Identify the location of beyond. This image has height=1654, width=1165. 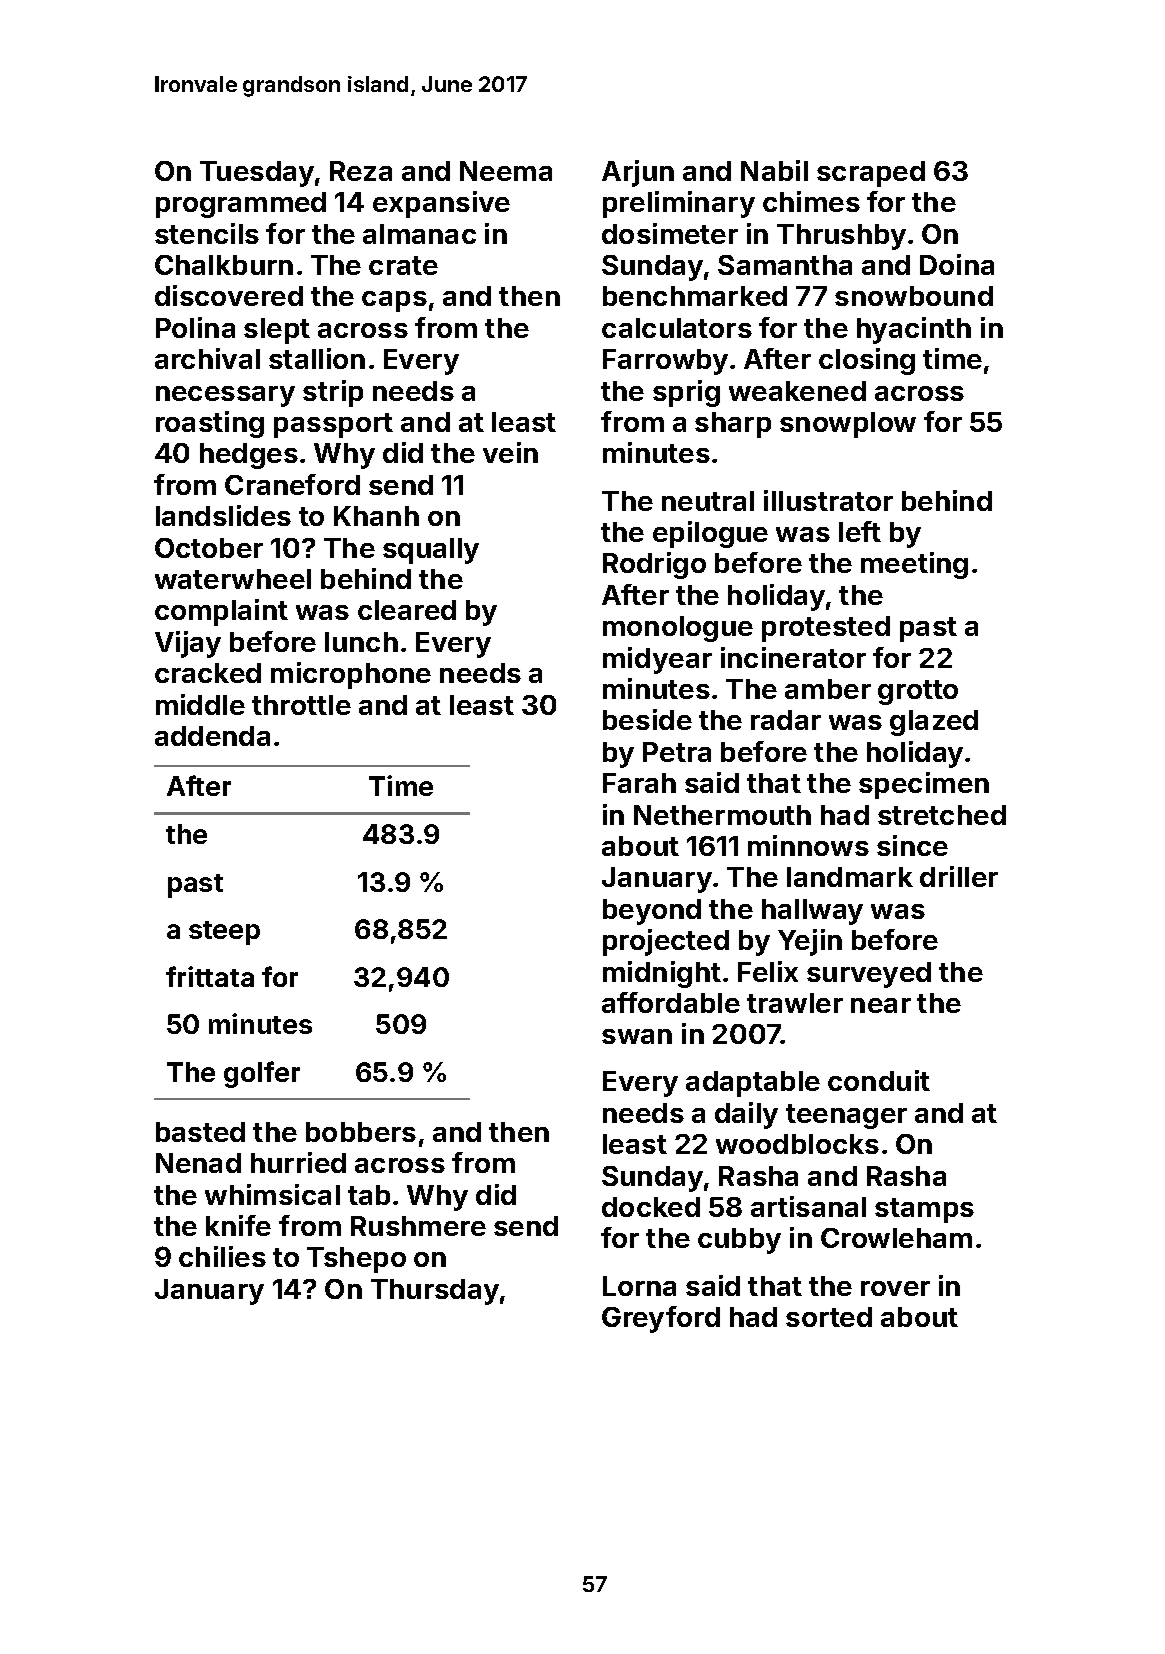
(652, 912).
